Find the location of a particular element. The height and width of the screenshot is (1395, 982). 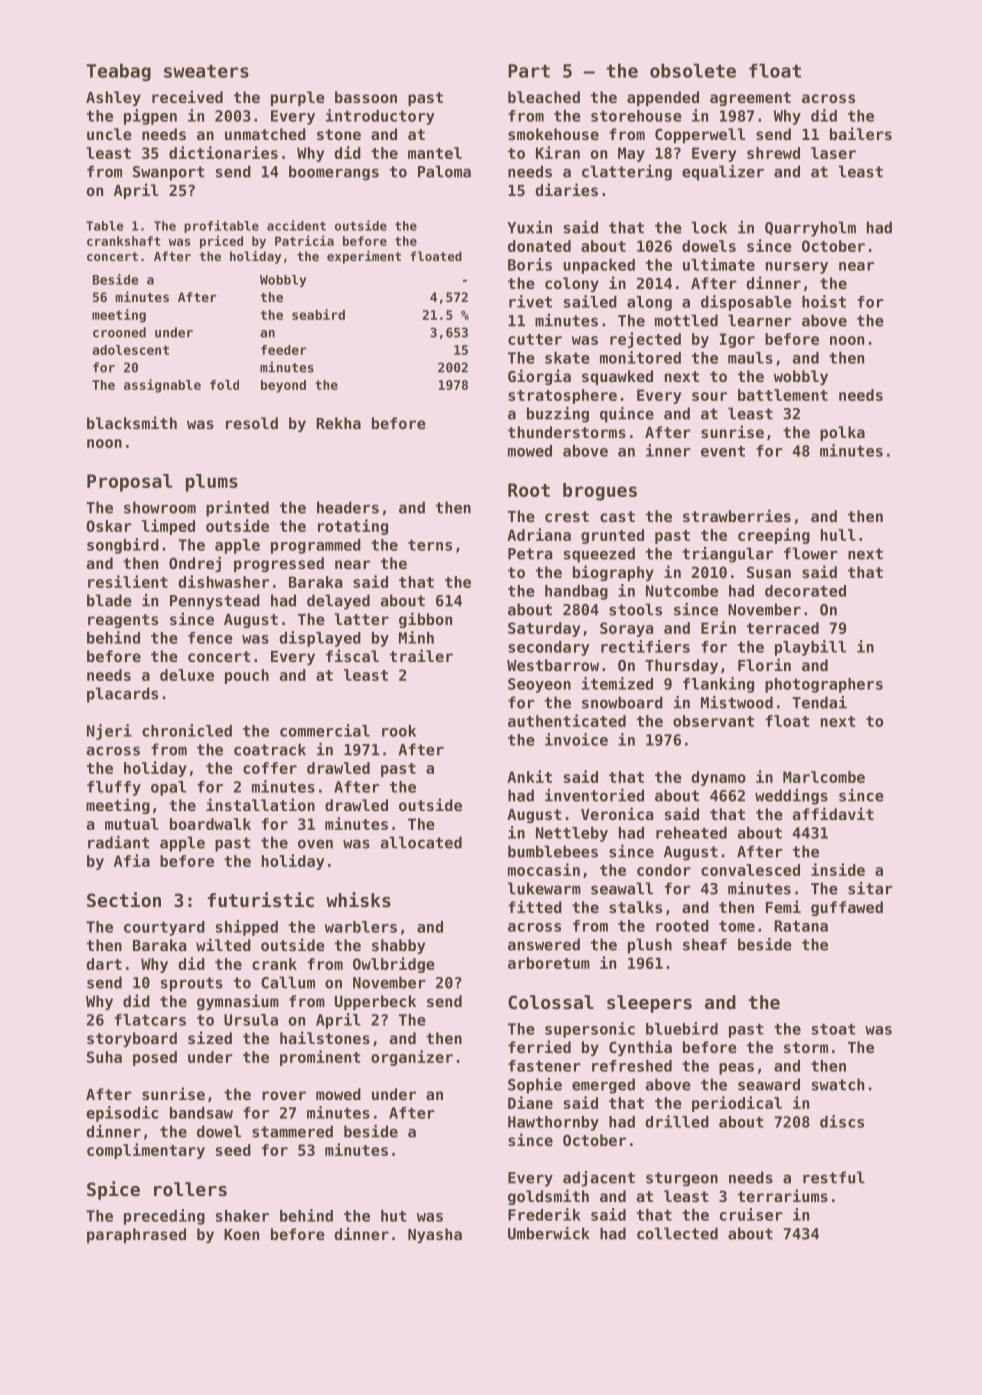

Koen is located at coordinates (241, 1234).
